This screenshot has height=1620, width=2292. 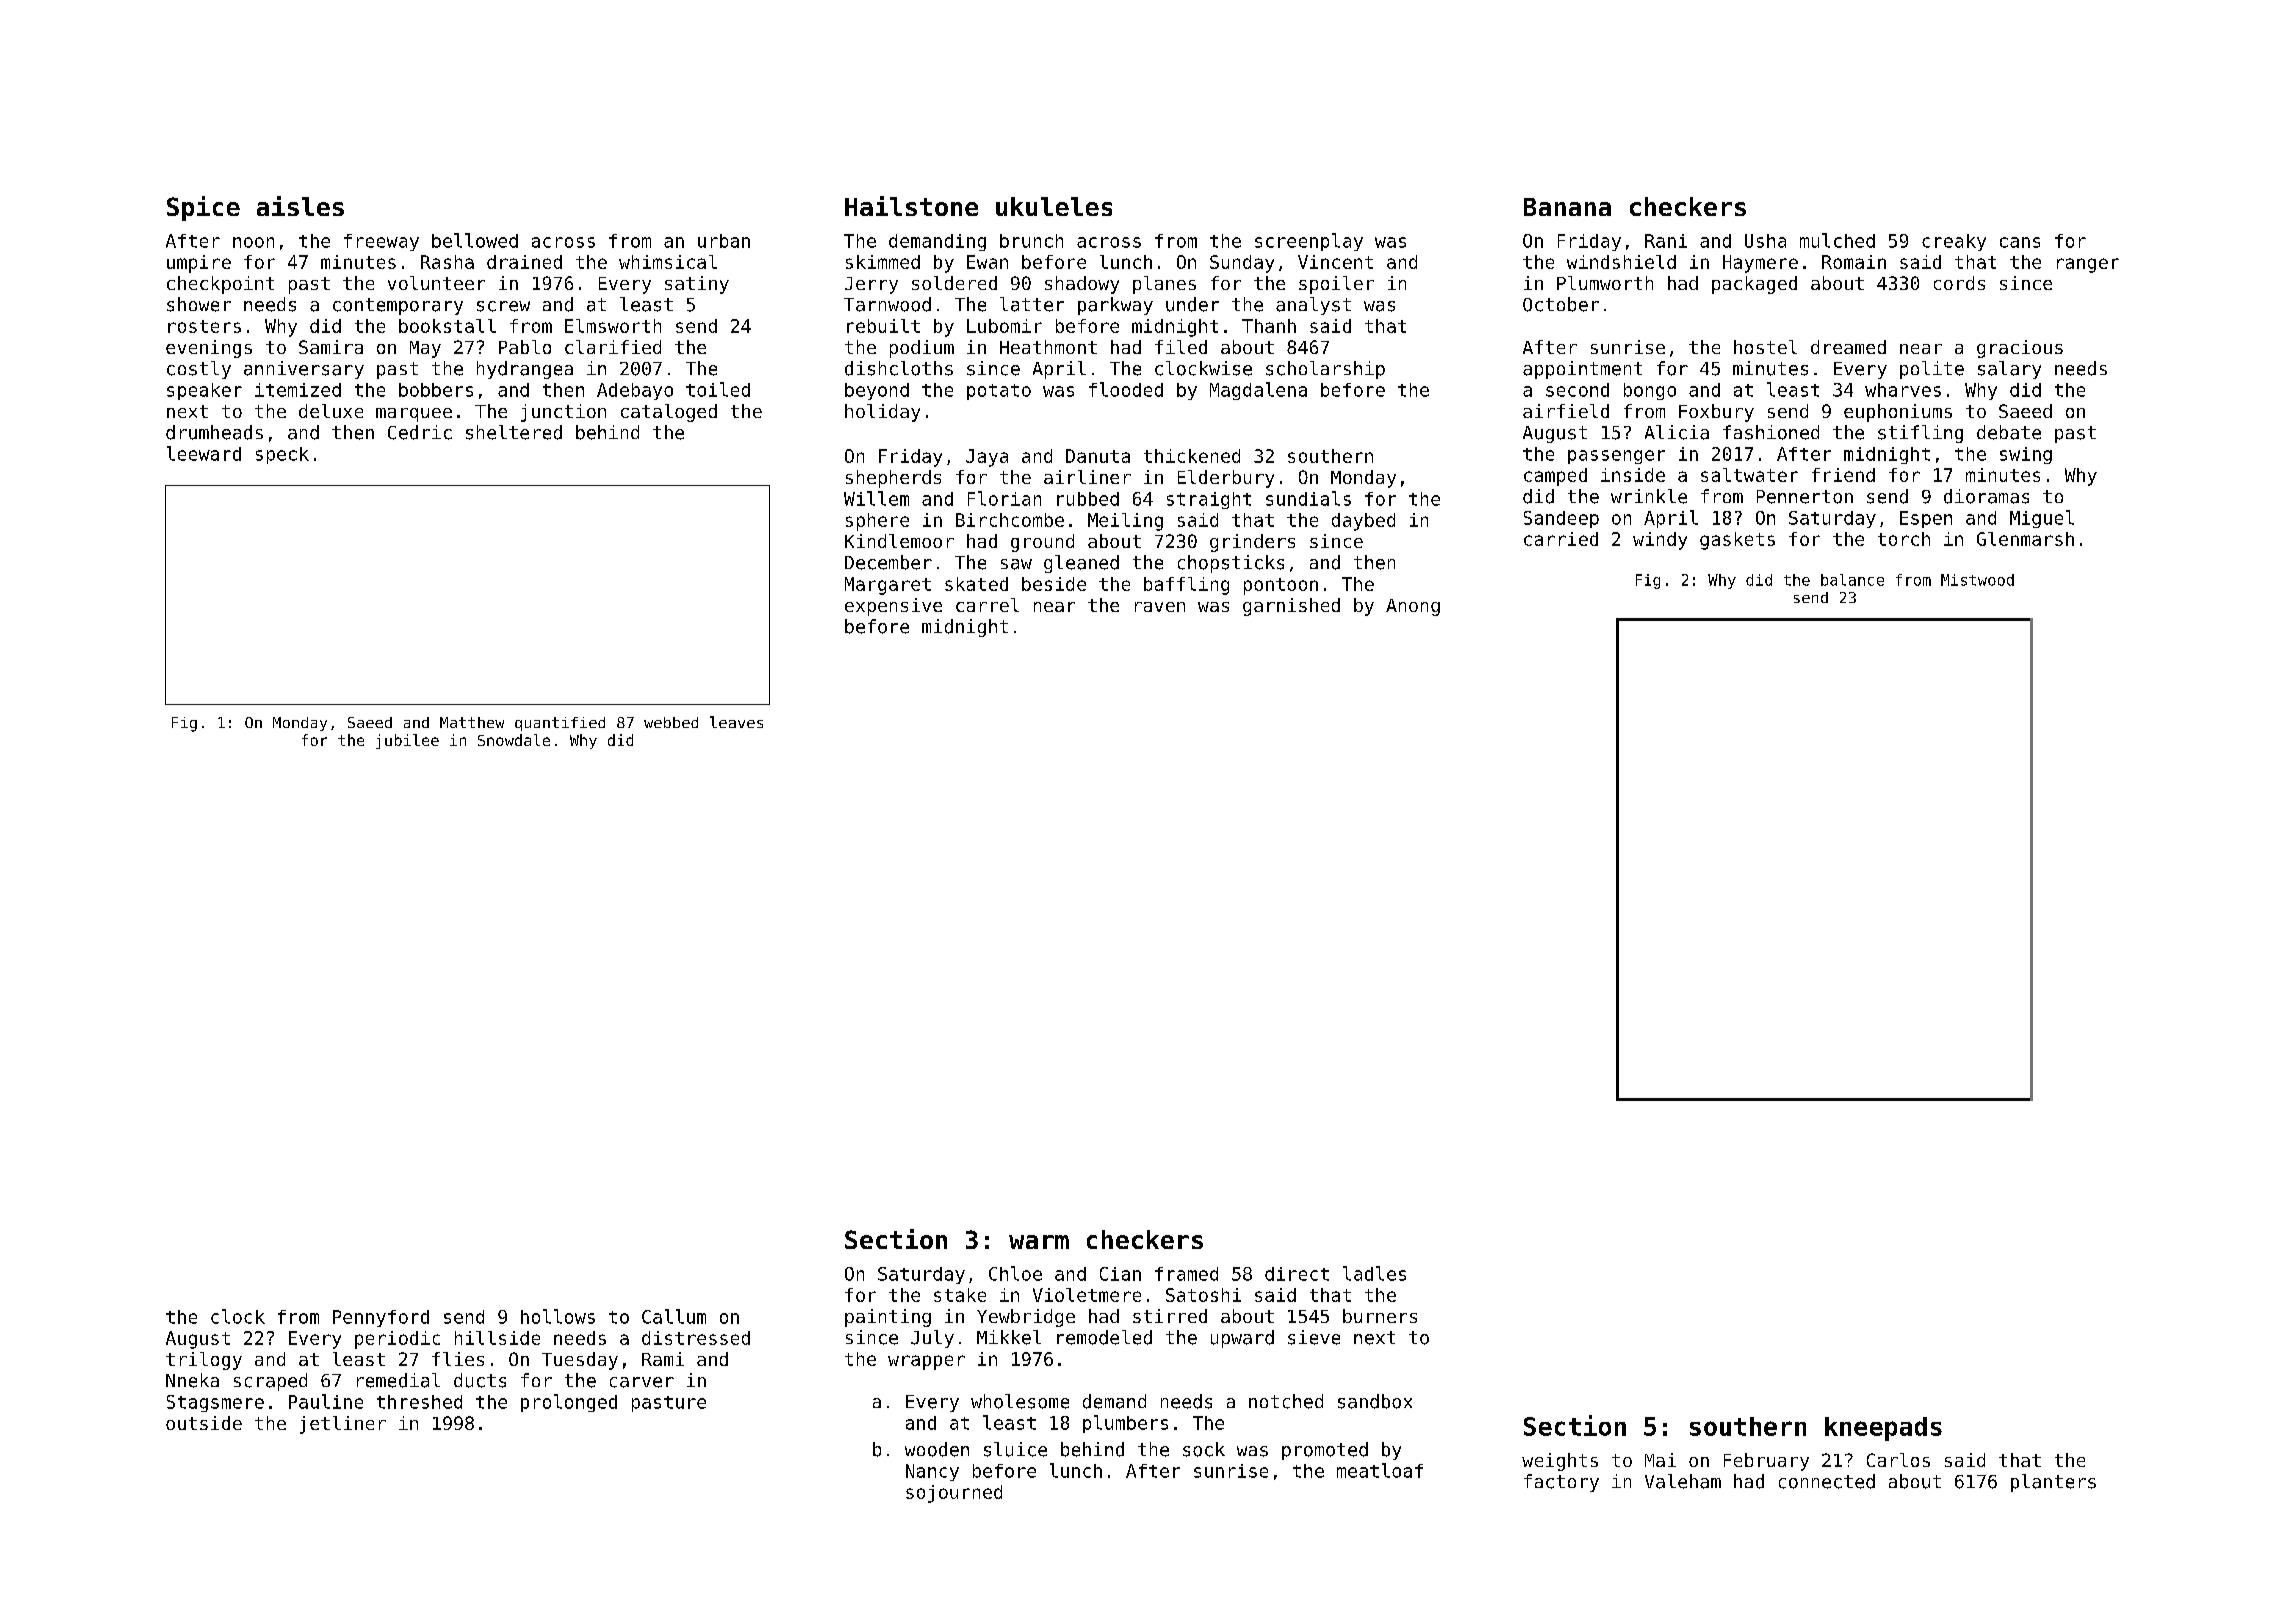 I want to click on speck, so click(x=282, y=455).
